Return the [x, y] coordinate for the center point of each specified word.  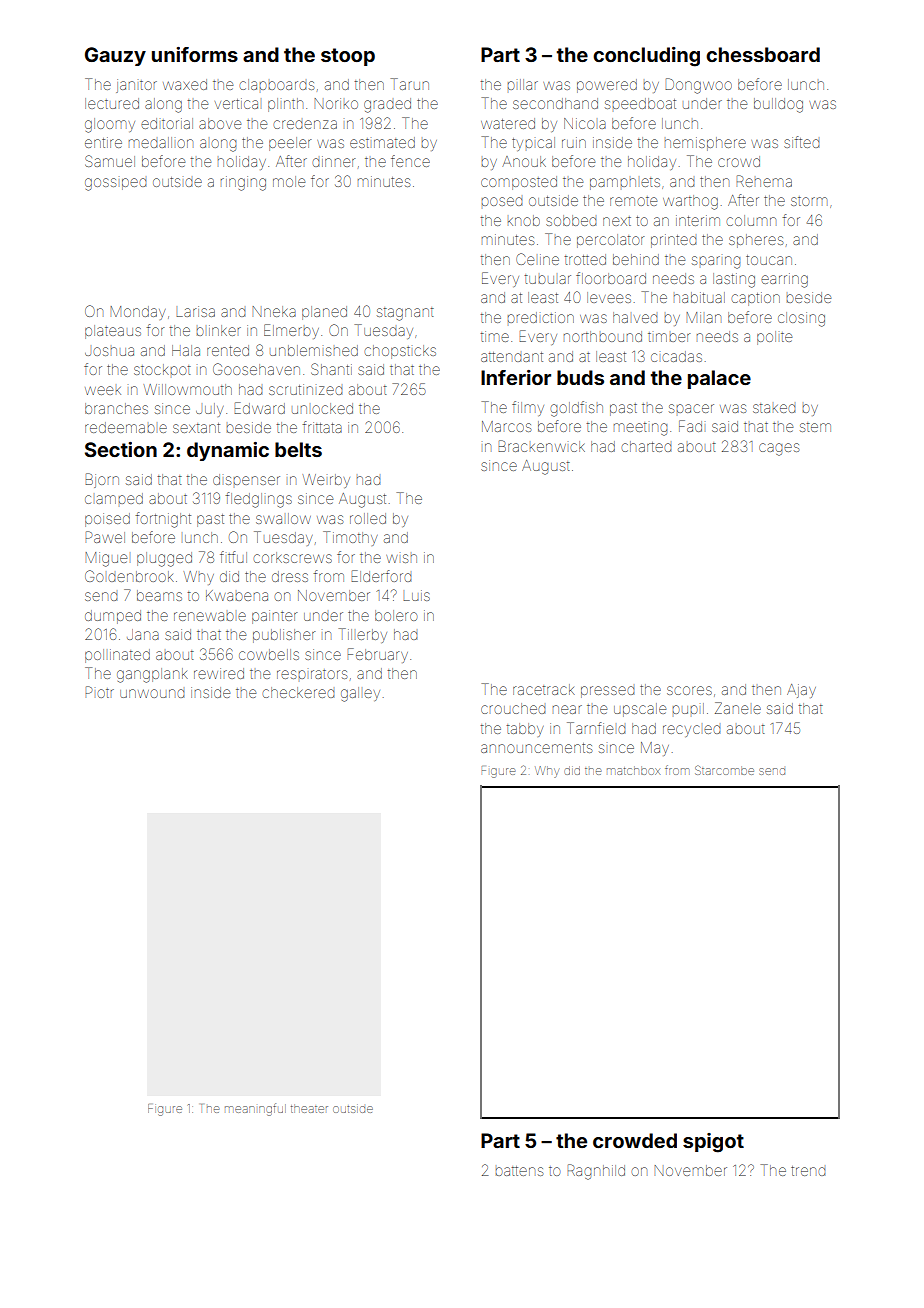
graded [387, 105]
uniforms [195, 54]
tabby [525, 730]
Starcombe [724, 770]
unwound [152, 693]
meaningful [255, 1109]
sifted [802, 142]
